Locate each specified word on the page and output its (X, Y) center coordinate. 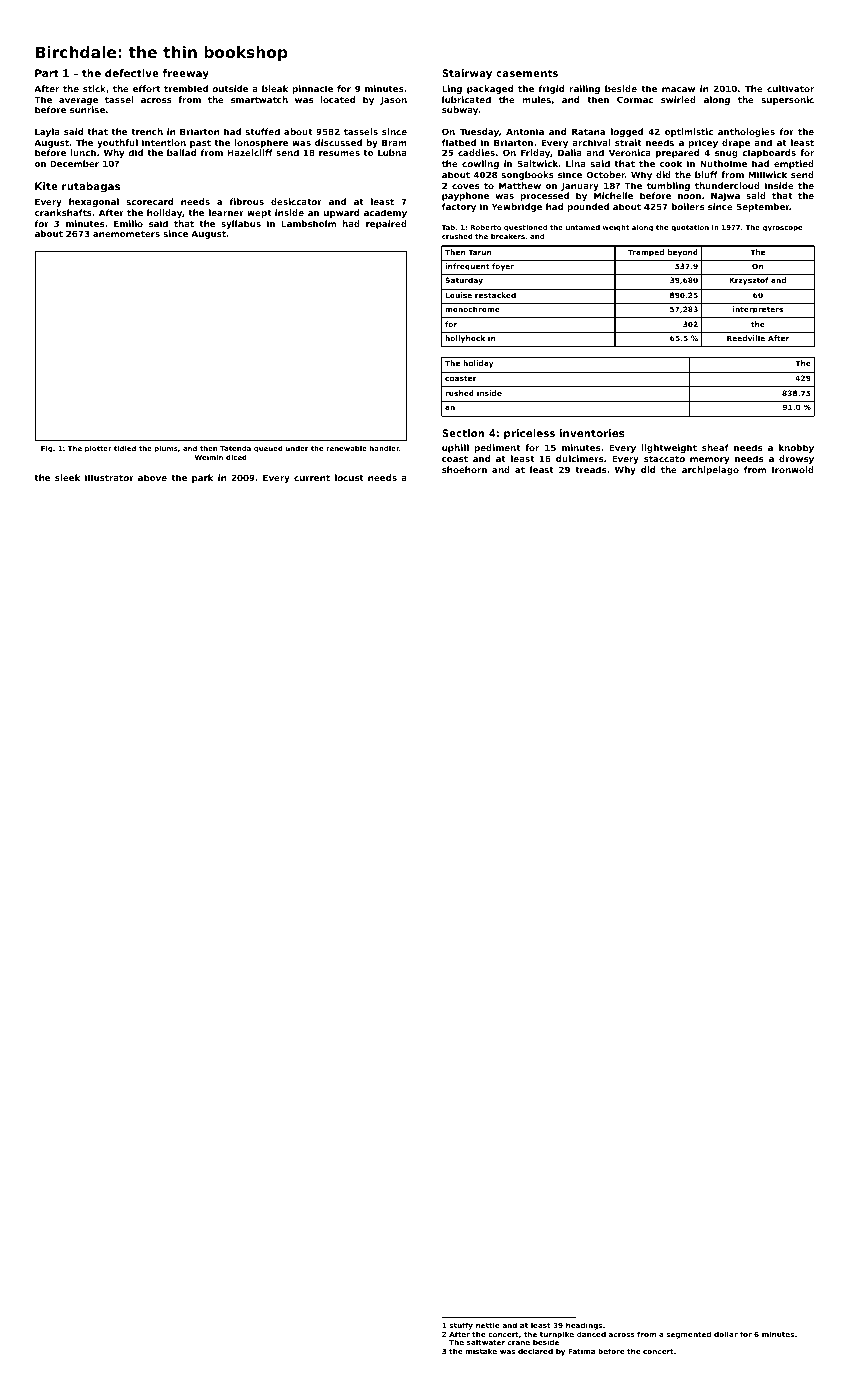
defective (132, 73)
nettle (487, 1325)
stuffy (461, 1326)
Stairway (467, 74)
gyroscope (782, 229)
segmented (688, 1335)
